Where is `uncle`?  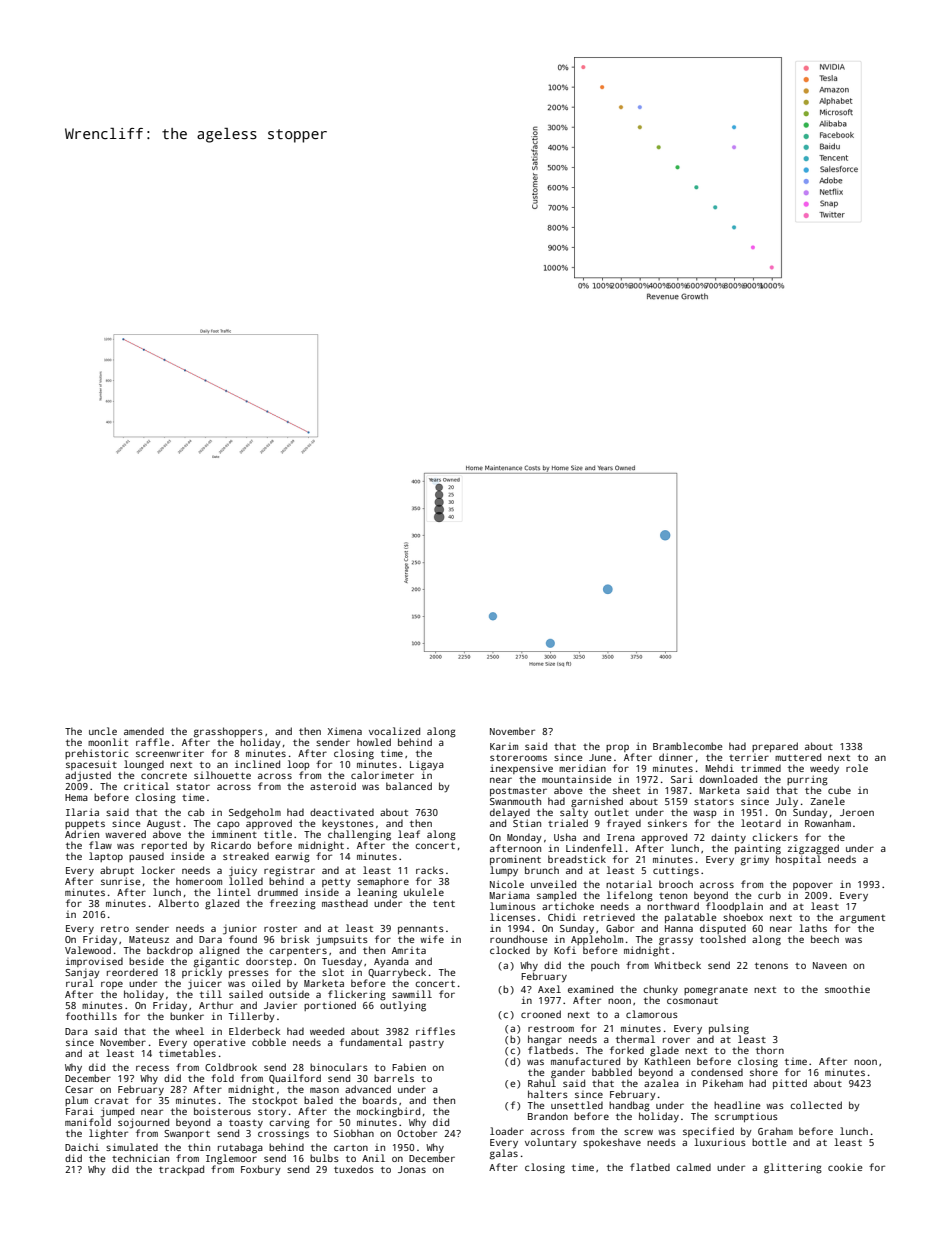
uncle is located at coordinates (103, 731).
